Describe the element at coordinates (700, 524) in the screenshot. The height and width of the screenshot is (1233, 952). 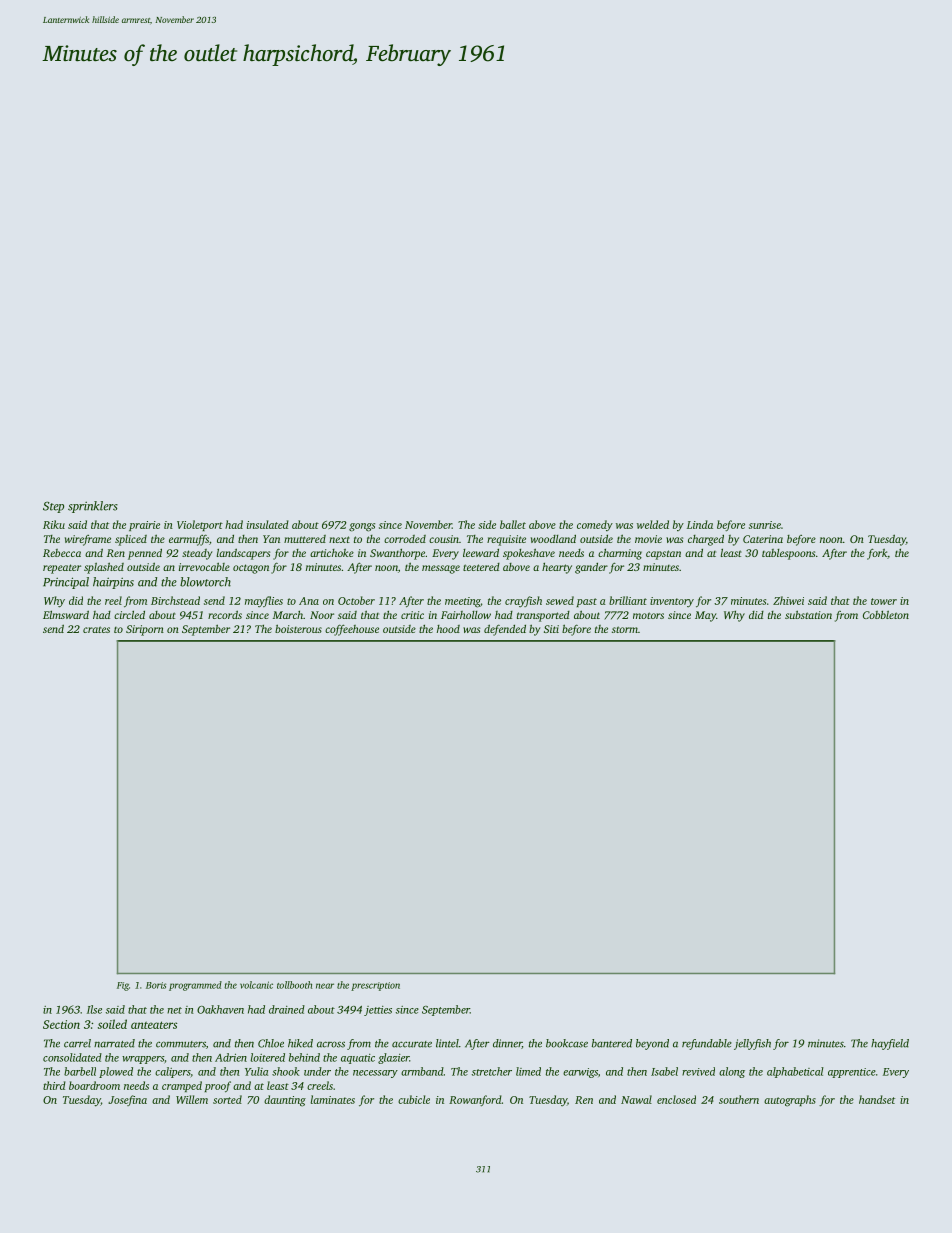
I see `Linda` at that location.
